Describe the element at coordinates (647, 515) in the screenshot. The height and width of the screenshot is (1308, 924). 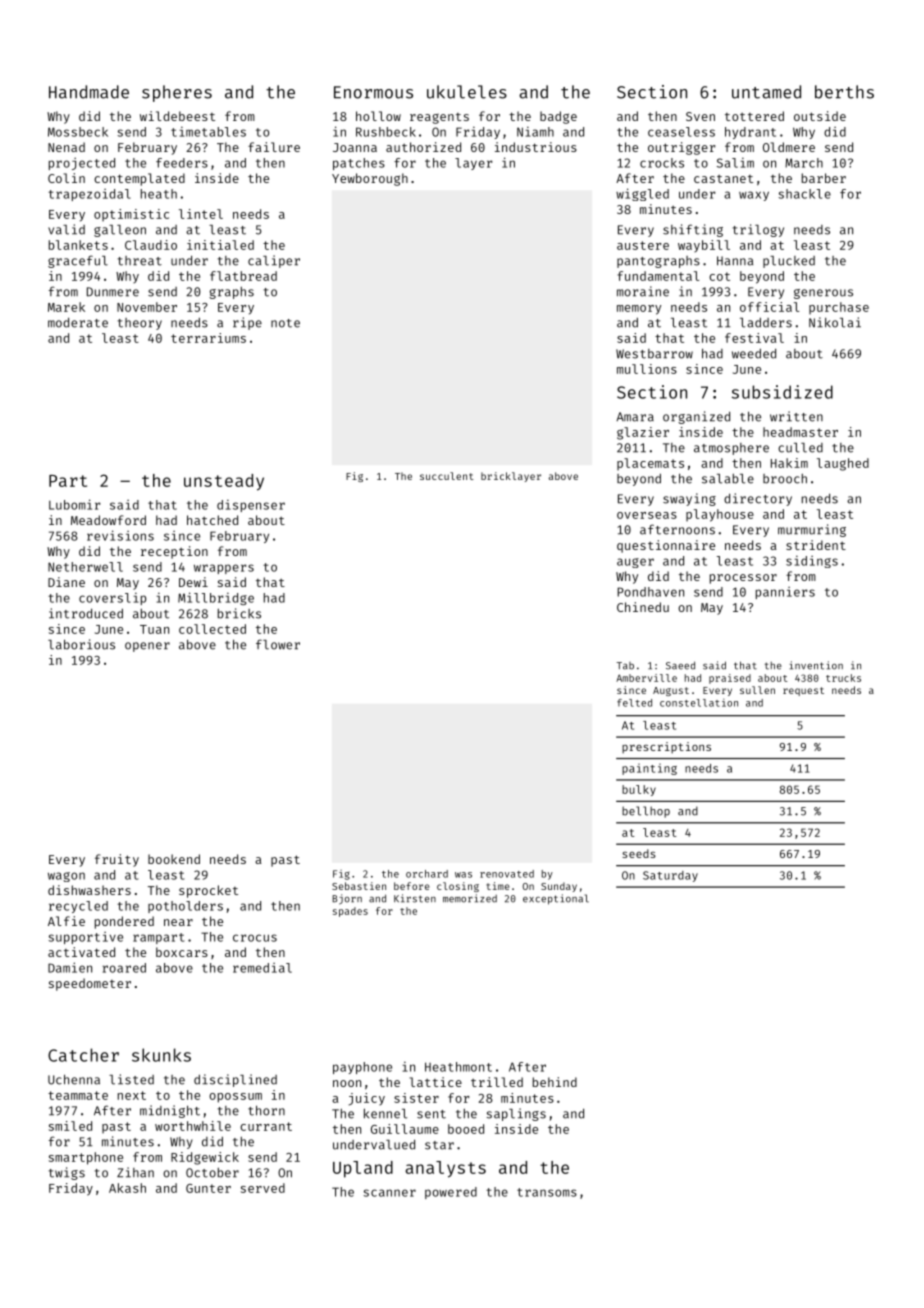
I see `overseas` at that location.
